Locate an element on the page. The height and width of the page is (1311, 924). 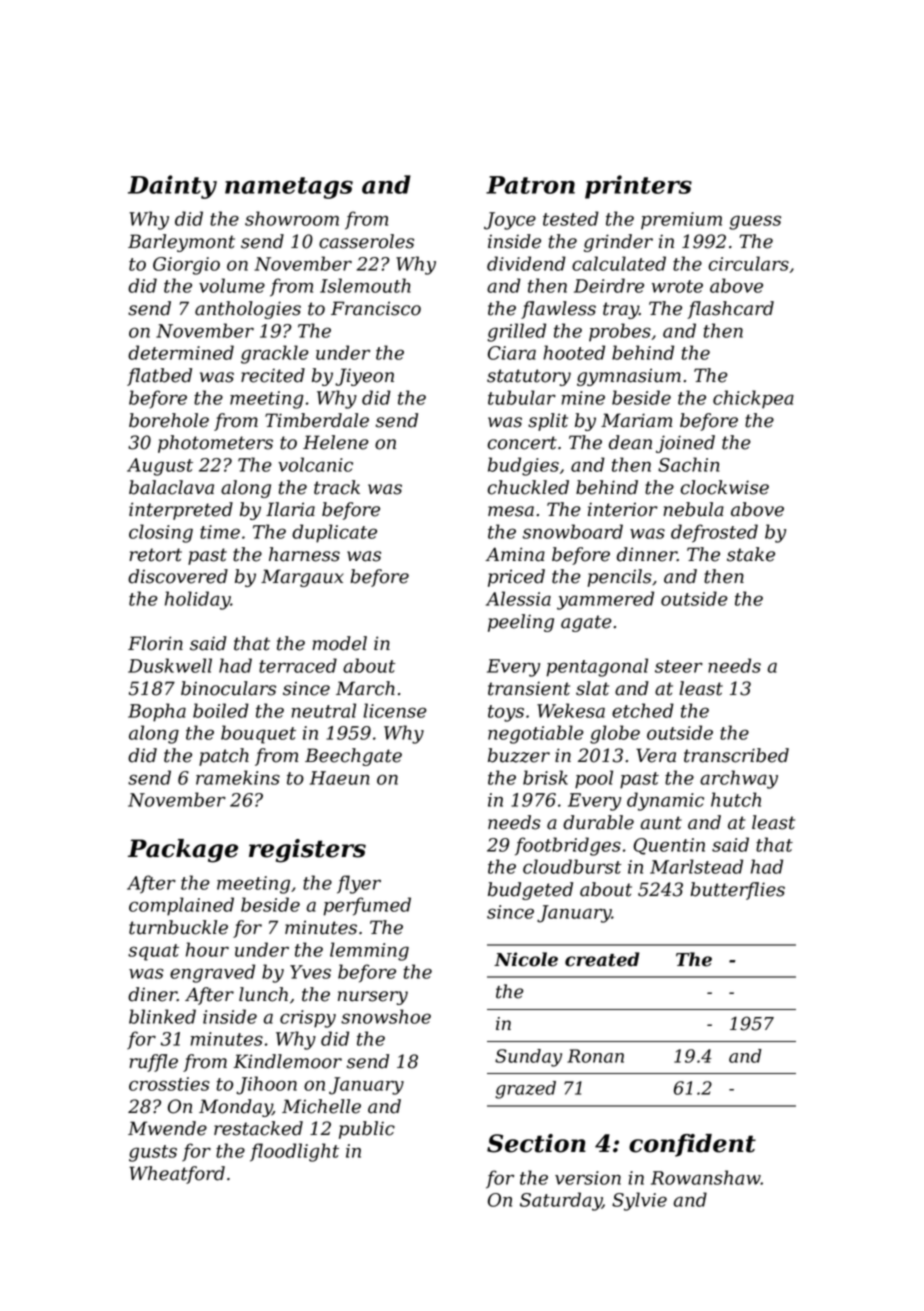
brisk is located at coordinates (545, 777).
